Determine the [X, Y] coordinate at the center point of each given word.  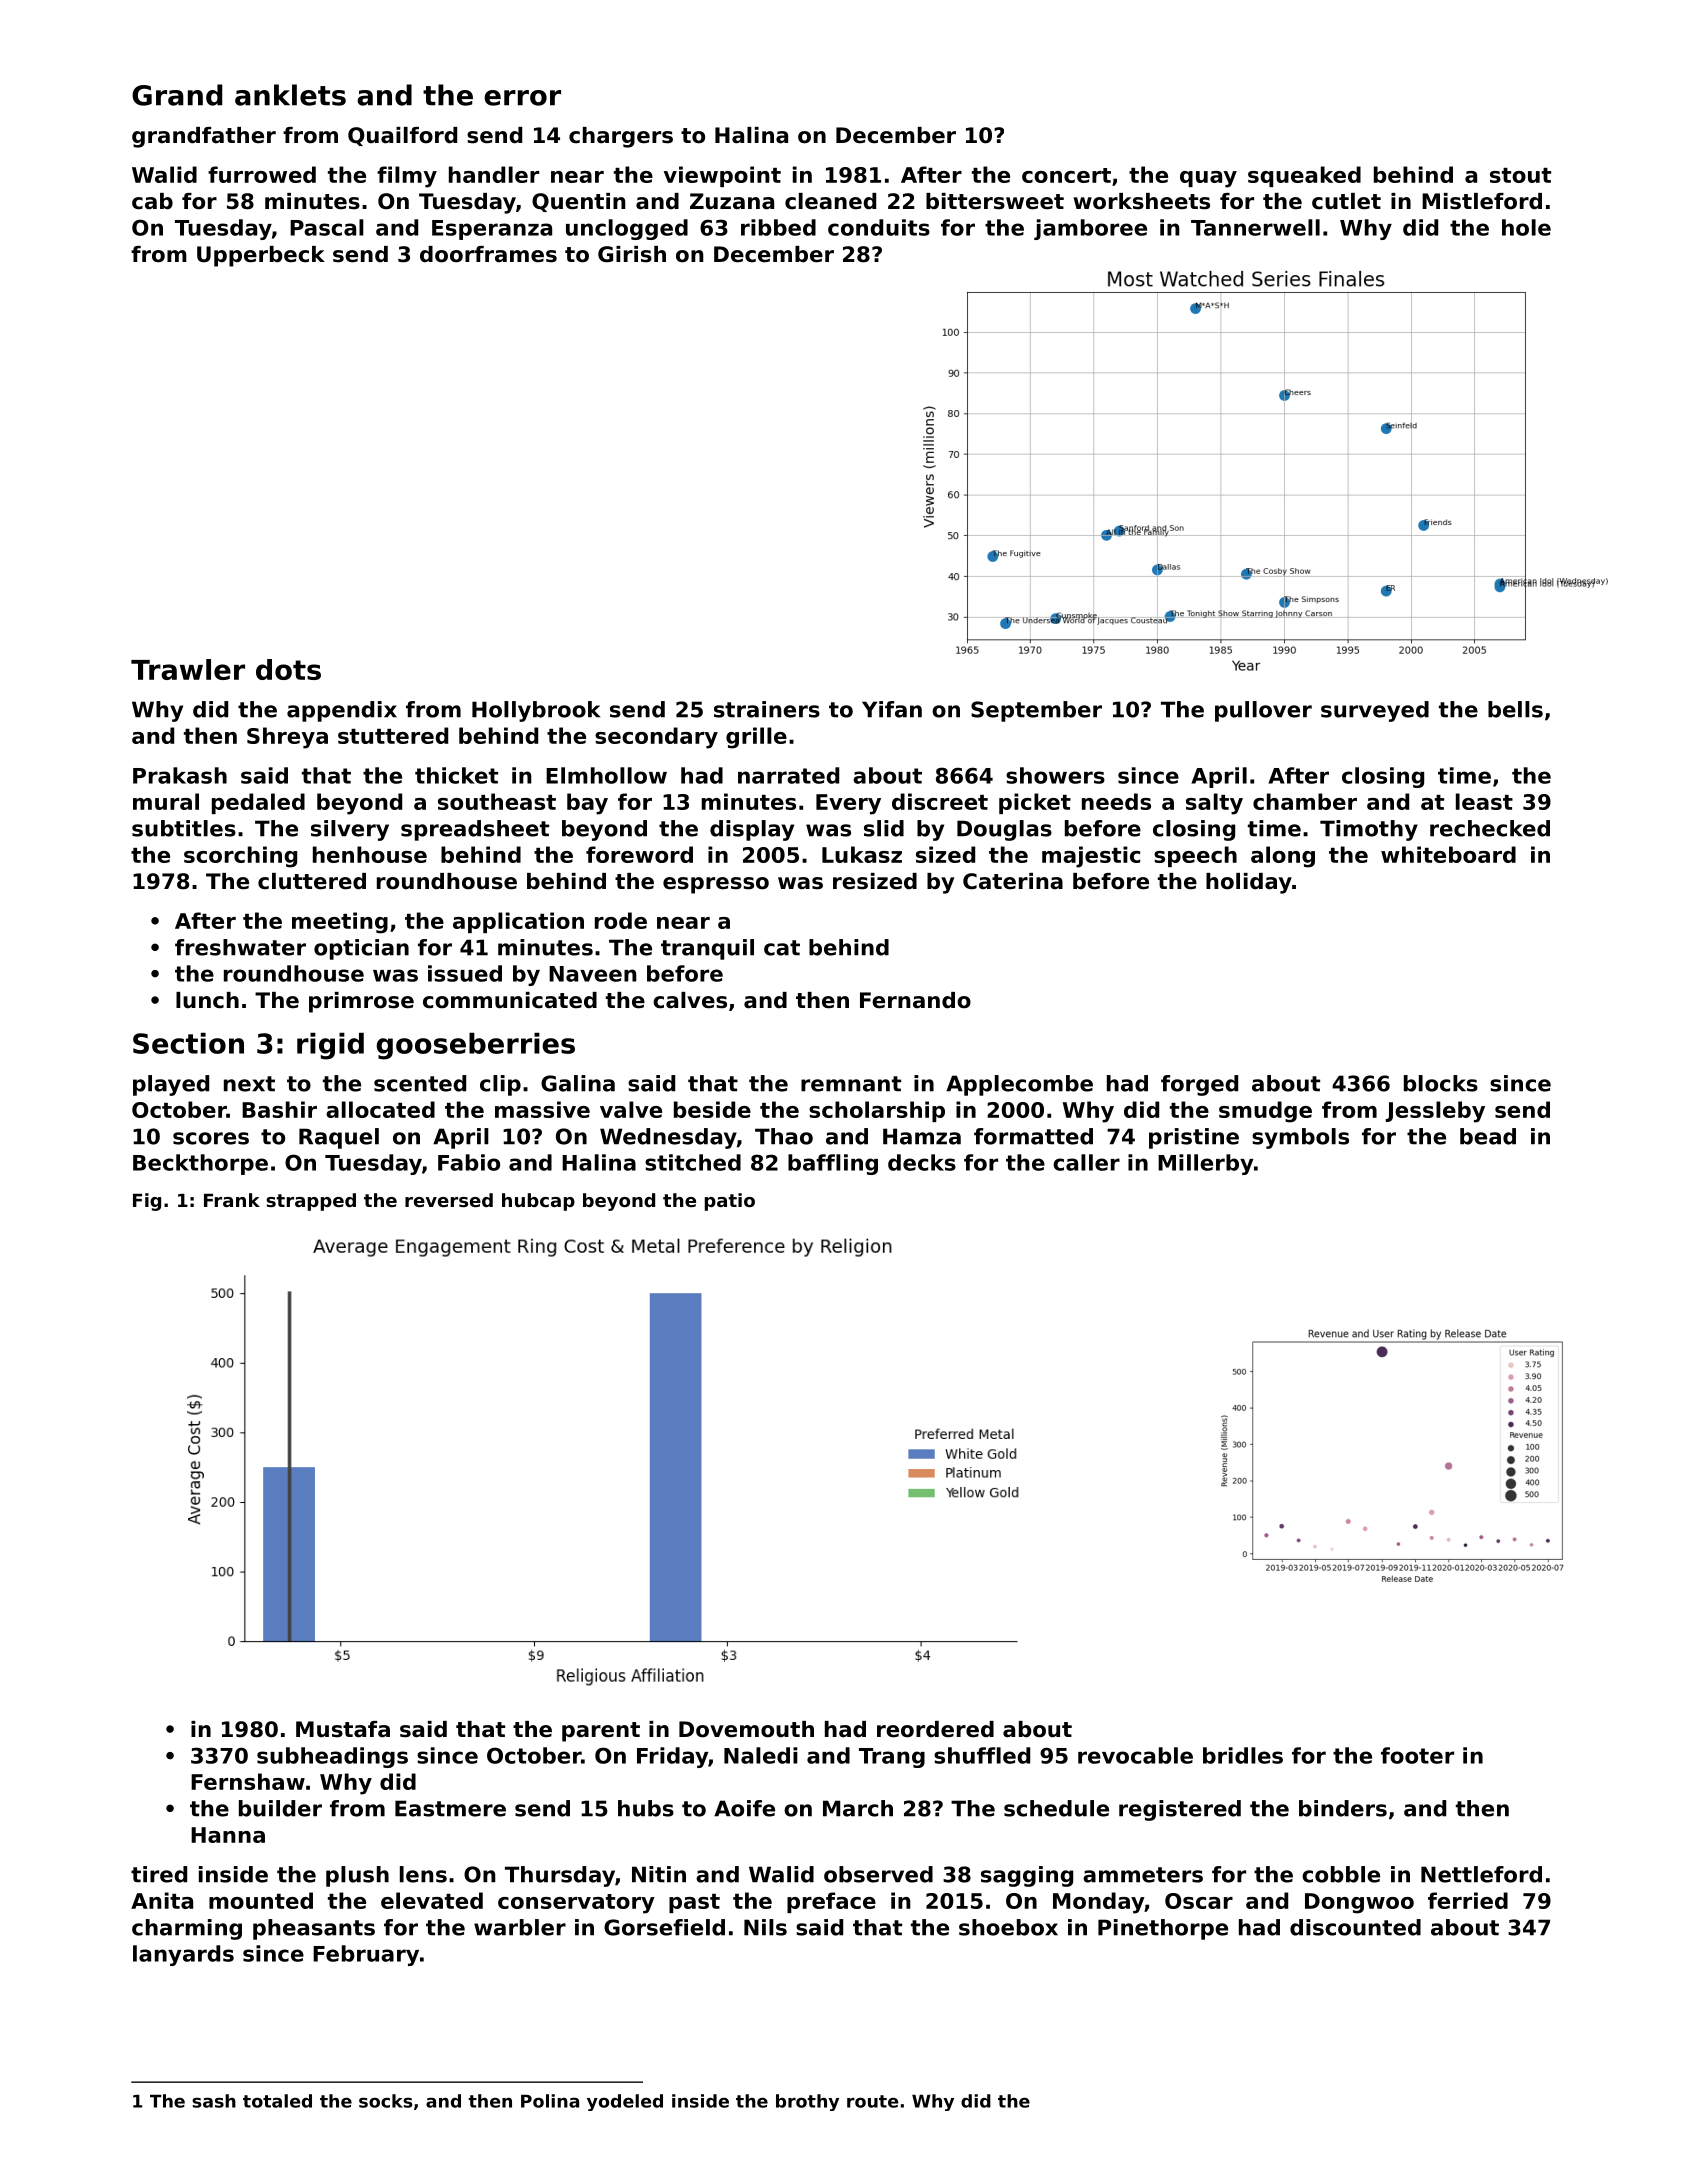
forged [1199, 1085]
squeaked [1304, 176]
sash [214, 2101]
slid [884, 828]
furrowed [262, 174]
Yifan [892, 709]
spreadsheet [475, 830]
